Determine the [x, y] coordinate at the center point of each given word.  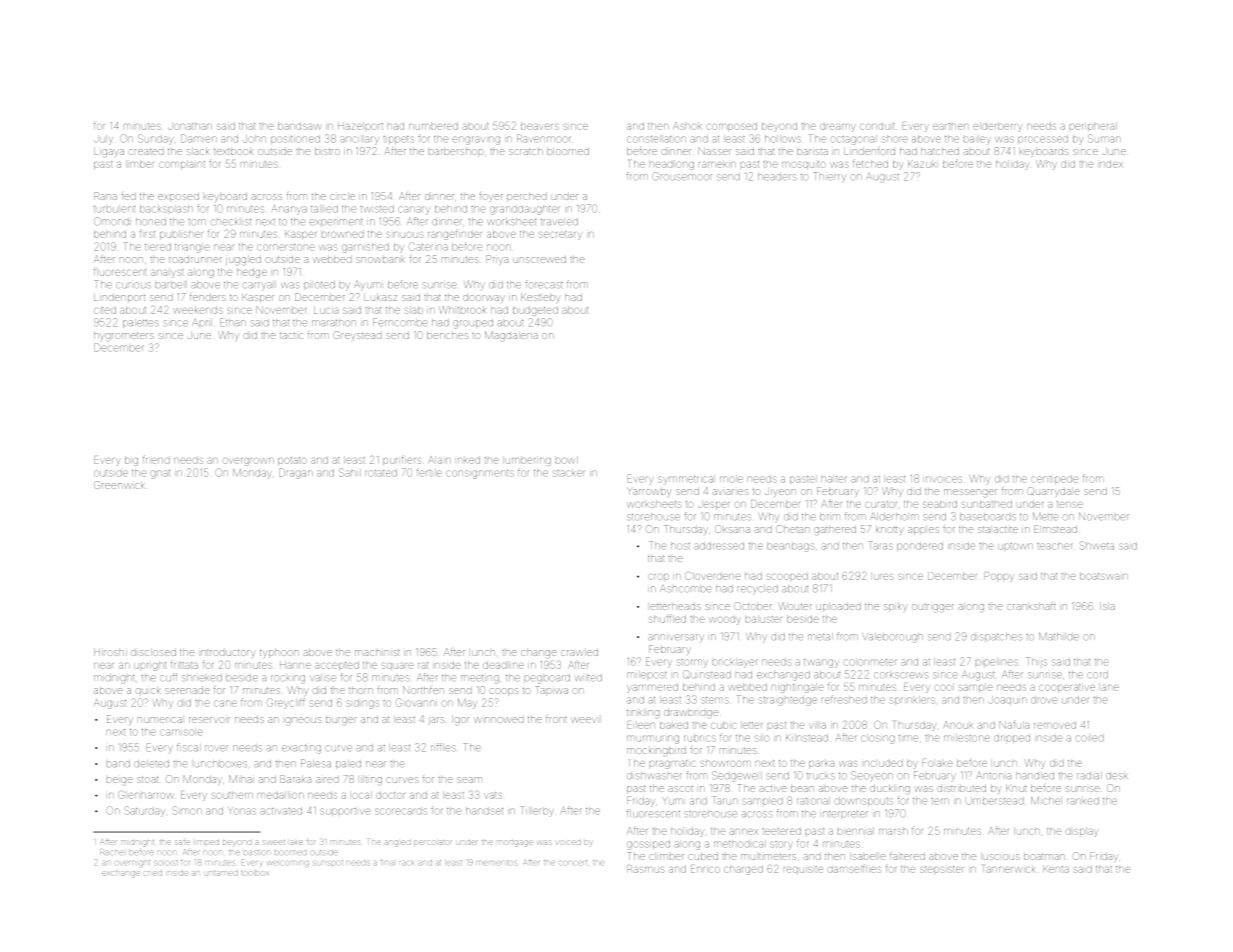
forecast [543, 284]
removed [1055, 725]
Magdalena [511, 335]
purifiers [402, 460]
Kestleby [541, 298]
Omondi [111, 221]
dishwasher [654, 775]
